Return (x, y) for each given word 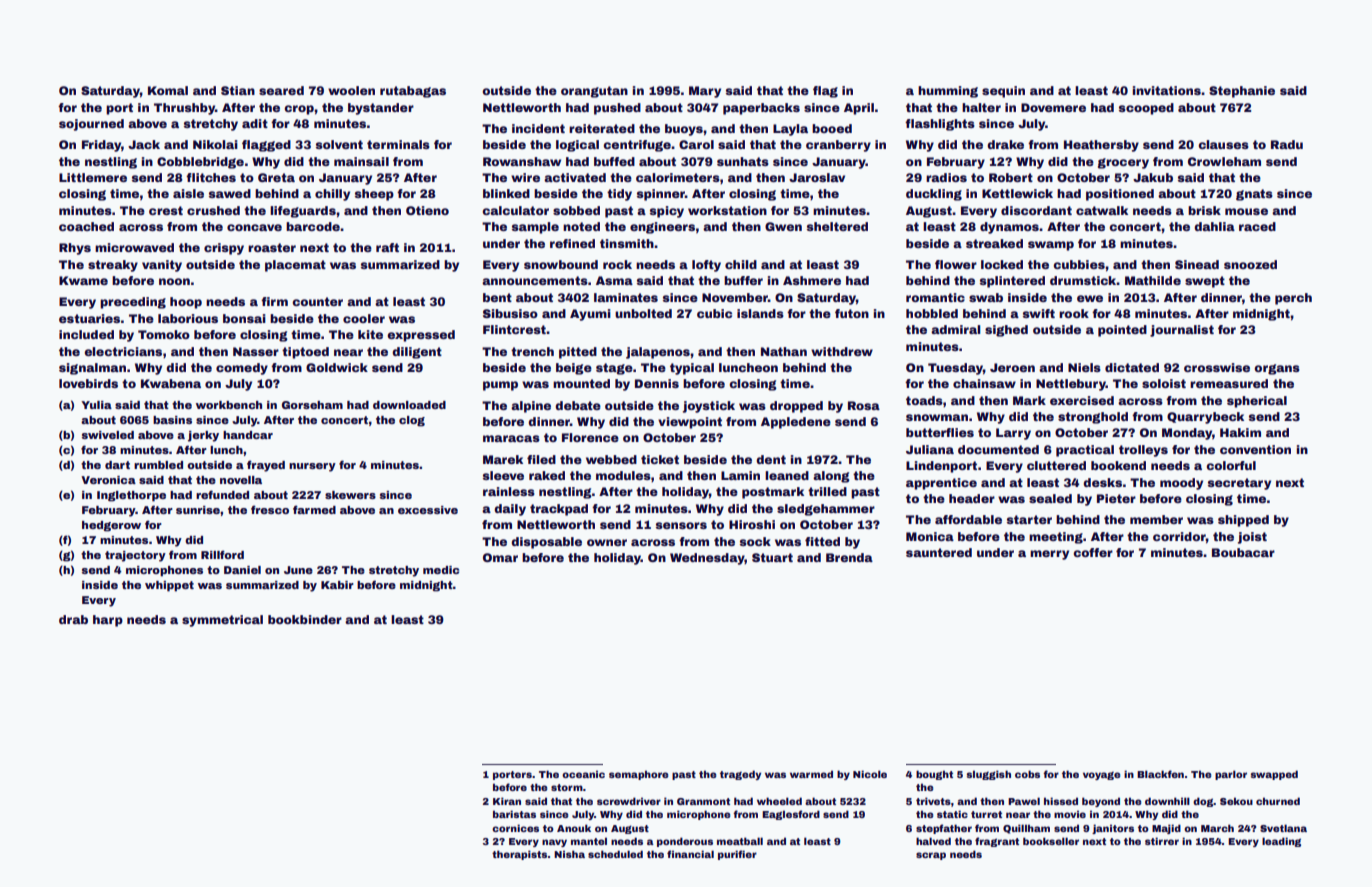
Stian (238, 90)
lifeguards (303, 212)
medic (441, 570)
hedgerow (111, 526)
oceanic (583, 774)
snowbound (561, 264)
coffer (1093, 552)
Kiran (507, 801)
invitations (1167, 90)
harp (108, 621)
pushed (617, 109)
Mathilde (1153, 280)
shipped (1243, 521)
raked (547, 475)
